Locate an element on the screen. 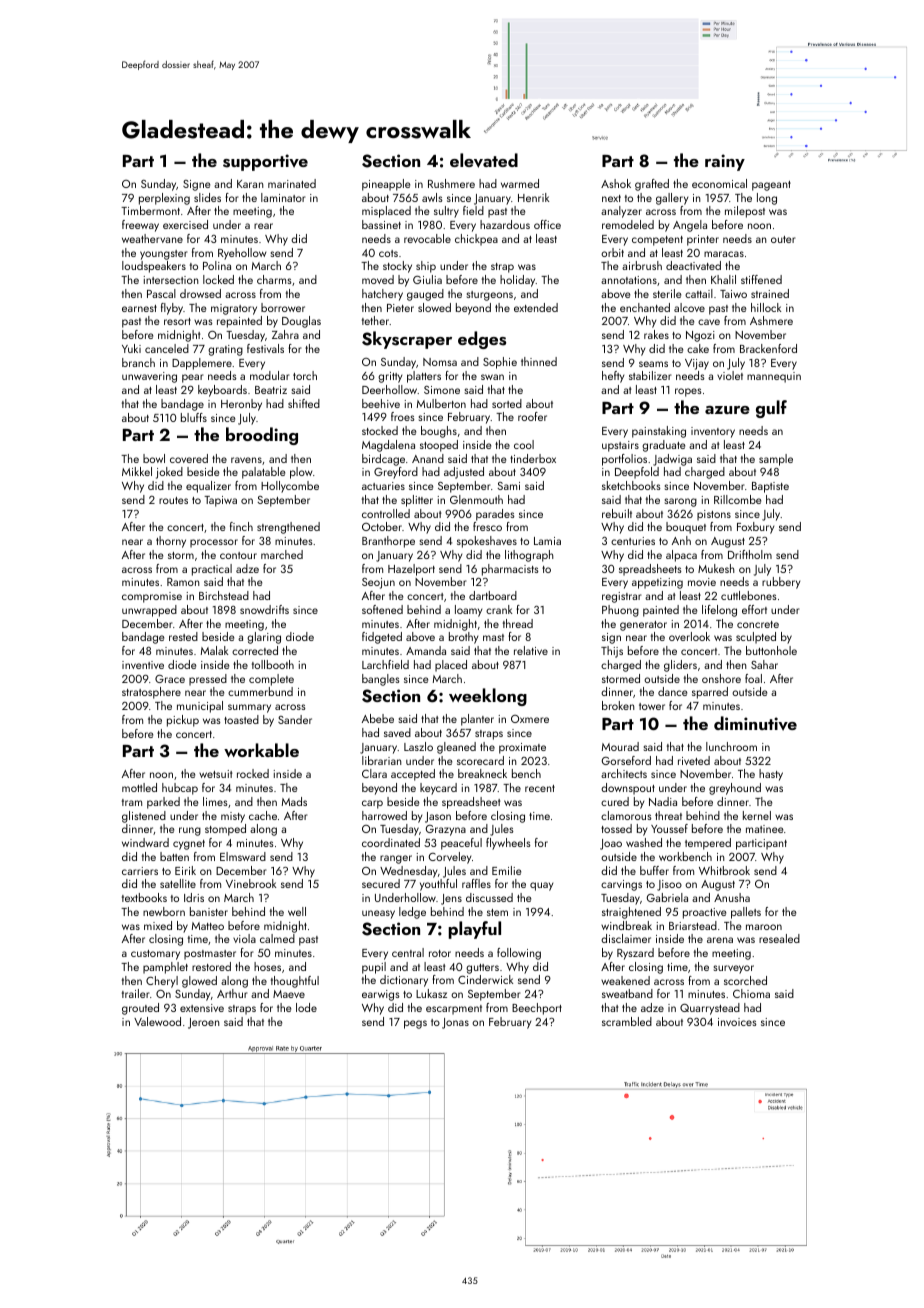  rainy is located at coordinates (725, 162).
